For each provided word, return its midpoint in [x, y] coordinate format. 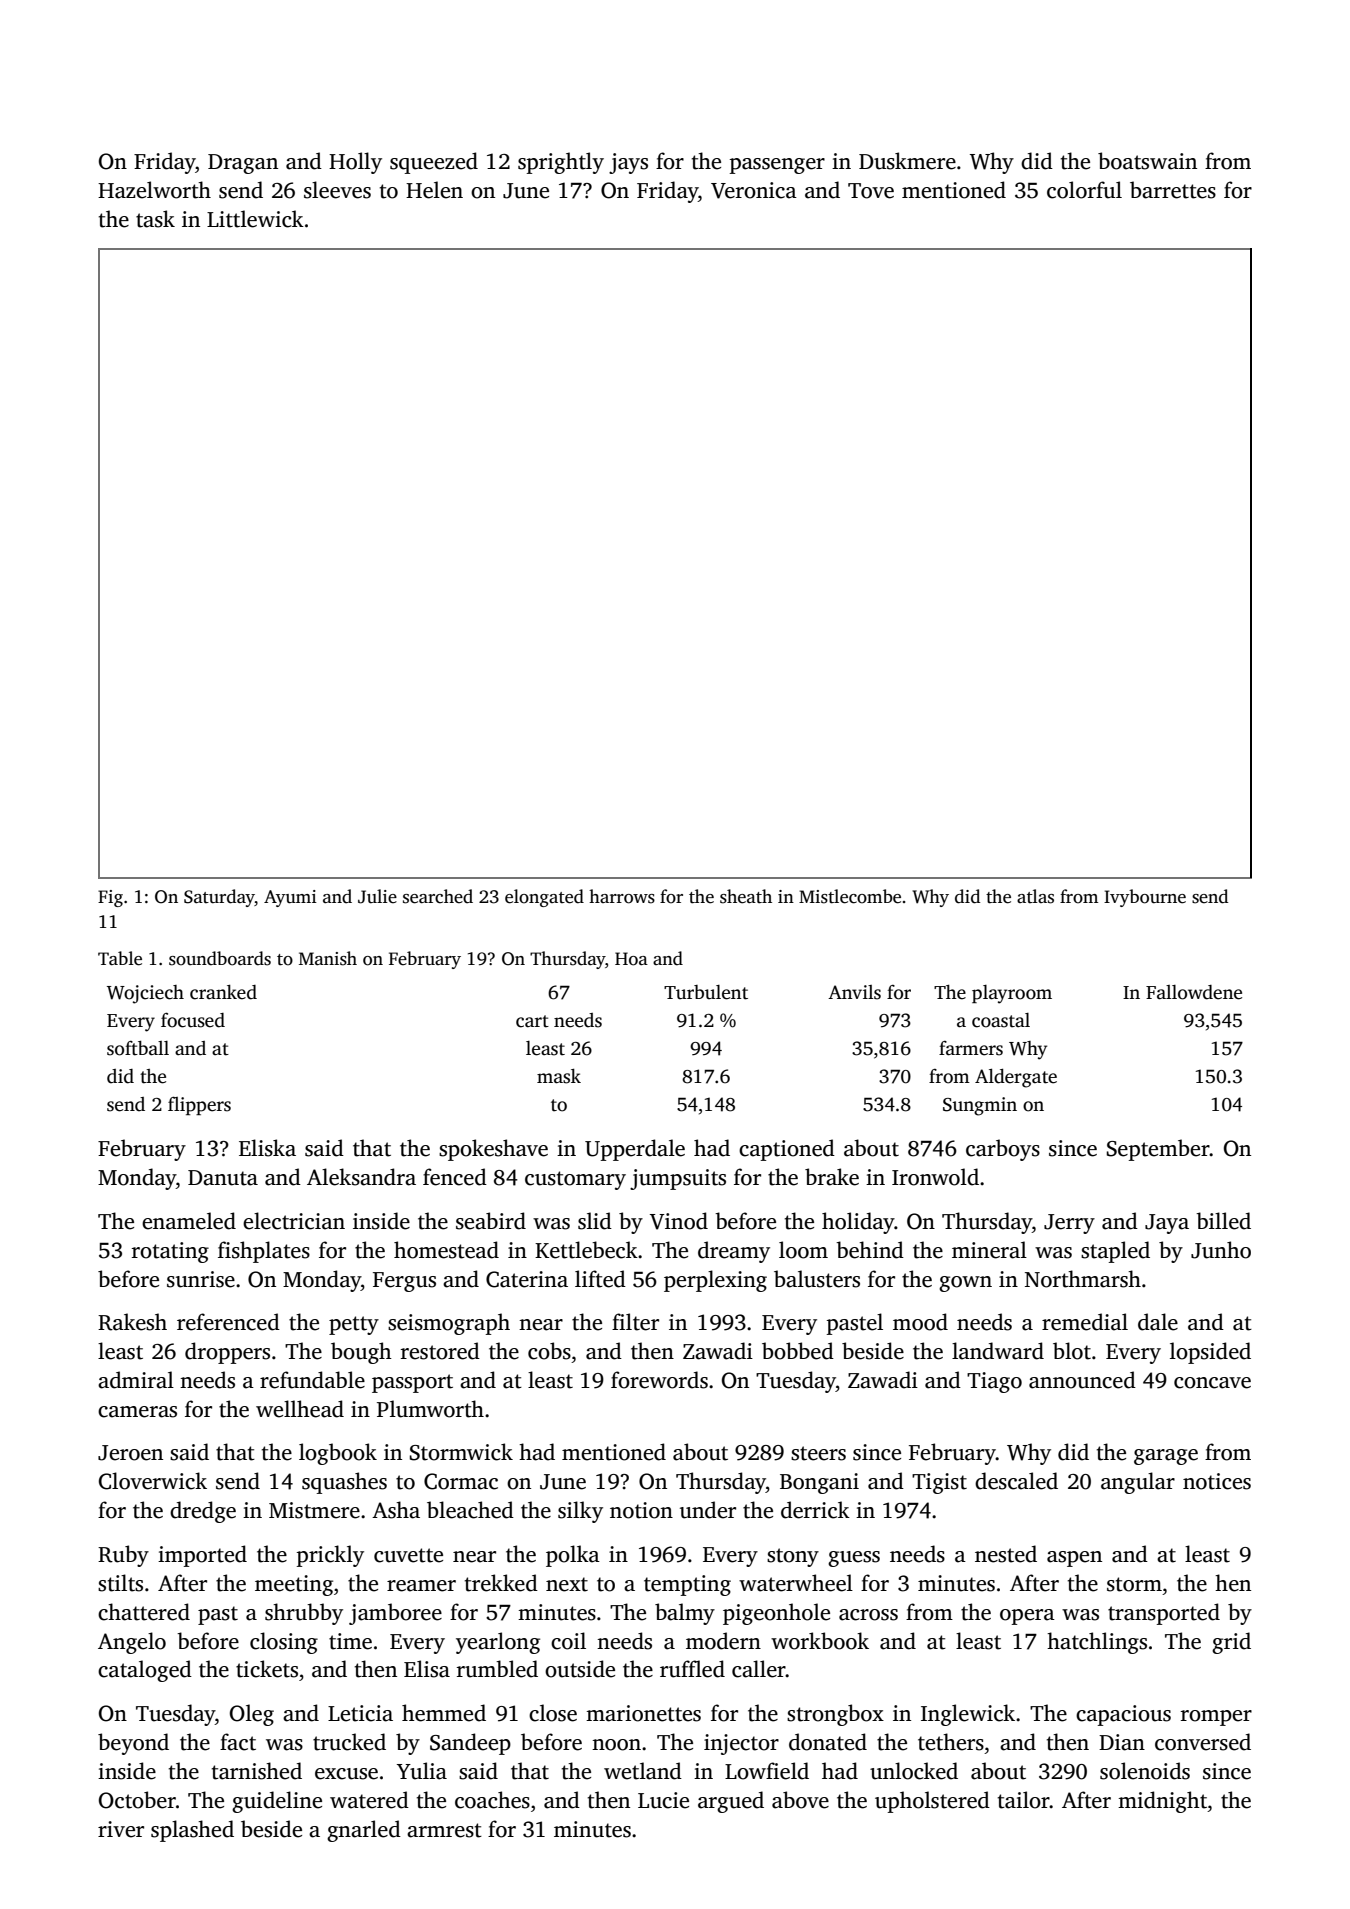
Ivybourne [1145, 898]
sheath [746, 896]
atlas [1035, 896]
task [155, 219]
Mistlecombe [850, 896]
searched [438, 896]
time [350, 1641]
